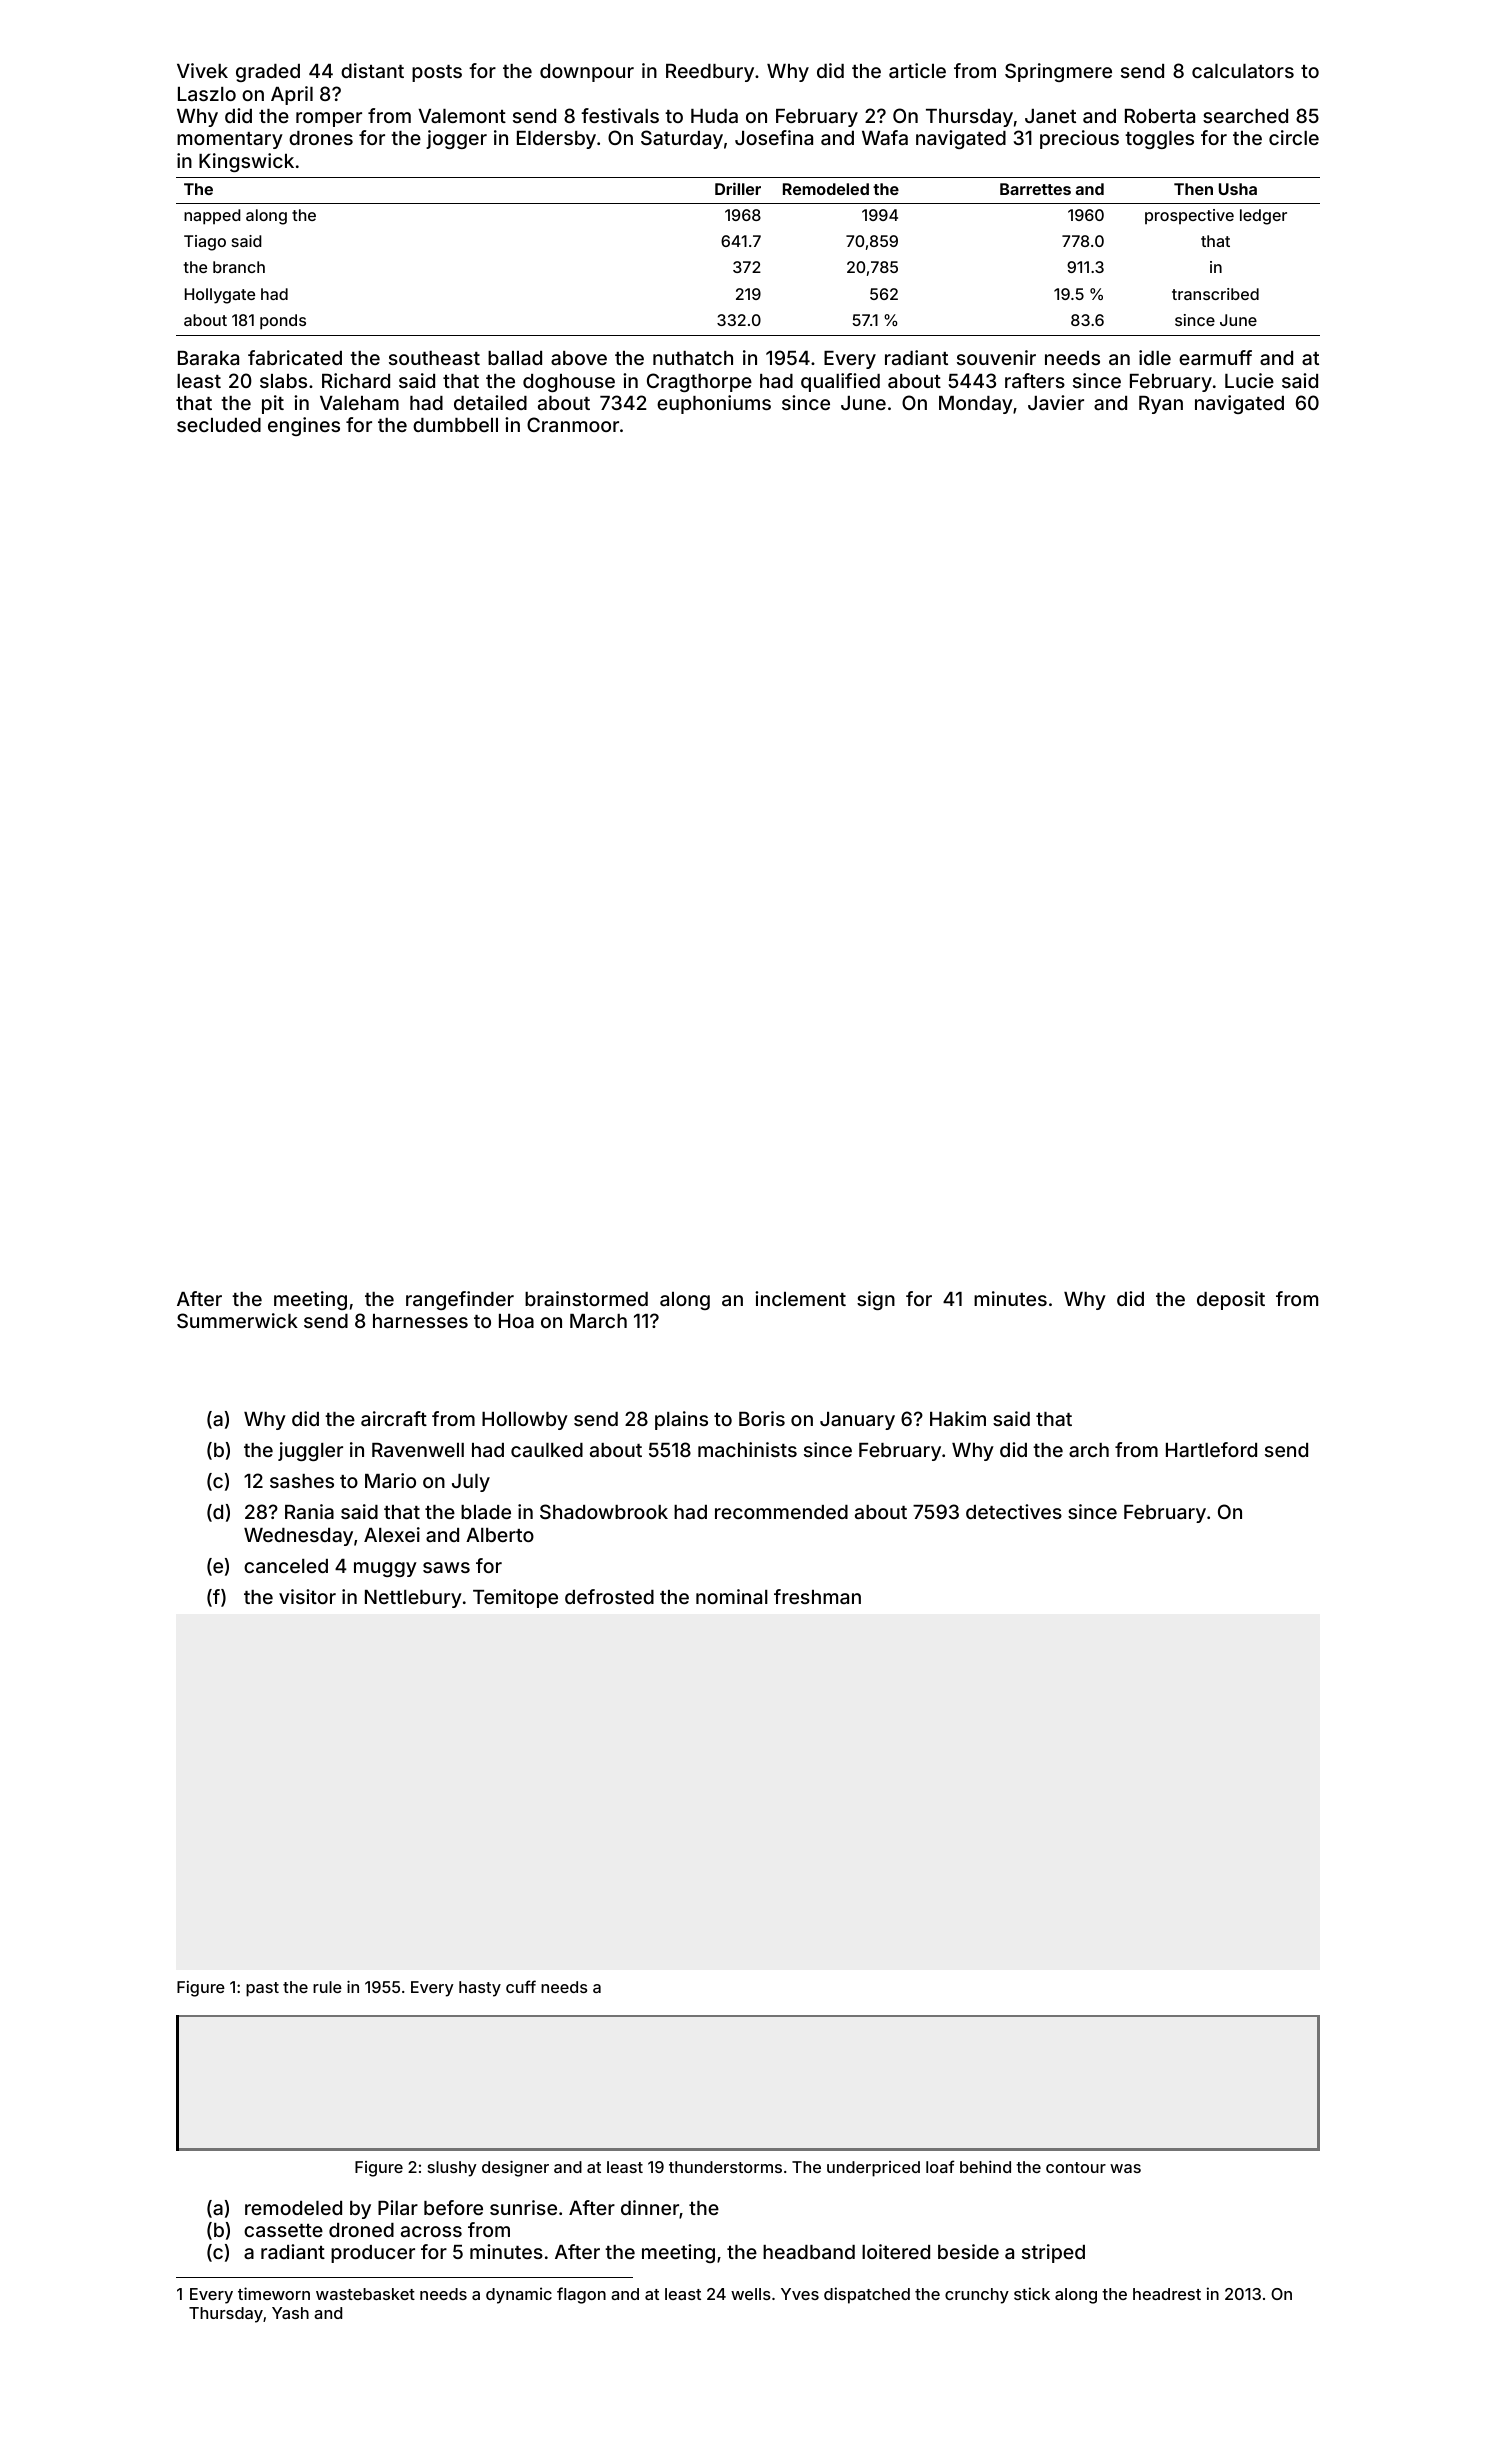 Image resolution: width=1496 pixels, height=2464 pixels. Describe the element at coordinates (714, 404) in the image. I see `euphoniums` at that location.
